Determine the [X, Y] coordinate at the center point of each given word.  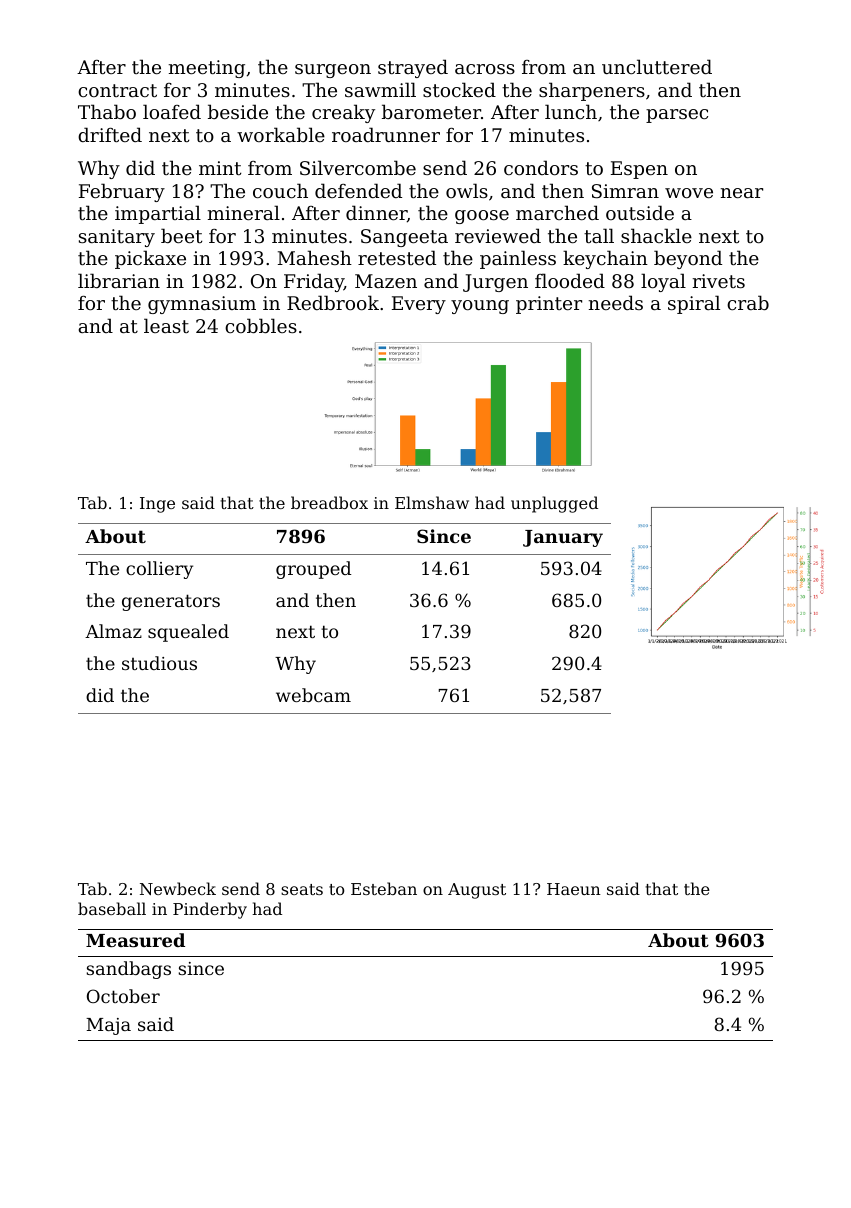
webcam [313, 695]
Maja [108, 1026]
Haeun [574, 889]
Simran [625, 191]
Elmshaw [432, 502]
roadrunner [386, 134]
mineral [244, 212]
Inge [157, 505]
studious [159, 663]
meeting [207, 69]
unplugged [554, 504]
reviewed [498, 235]
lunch [571, 111]
